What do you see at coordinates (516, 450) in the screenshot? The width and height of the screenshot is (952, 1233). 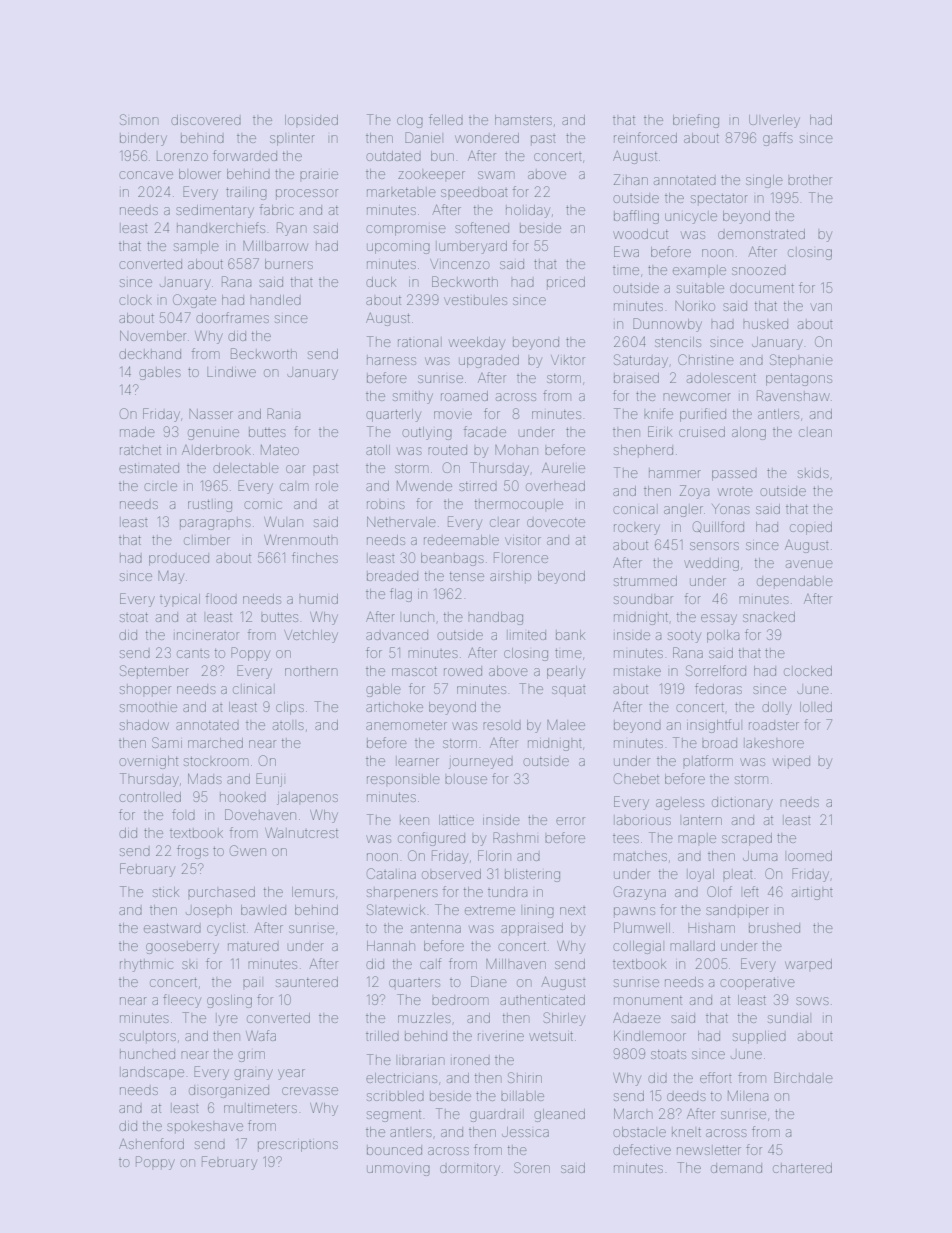 I see `Mohan` at bounding box center [516, 450].
